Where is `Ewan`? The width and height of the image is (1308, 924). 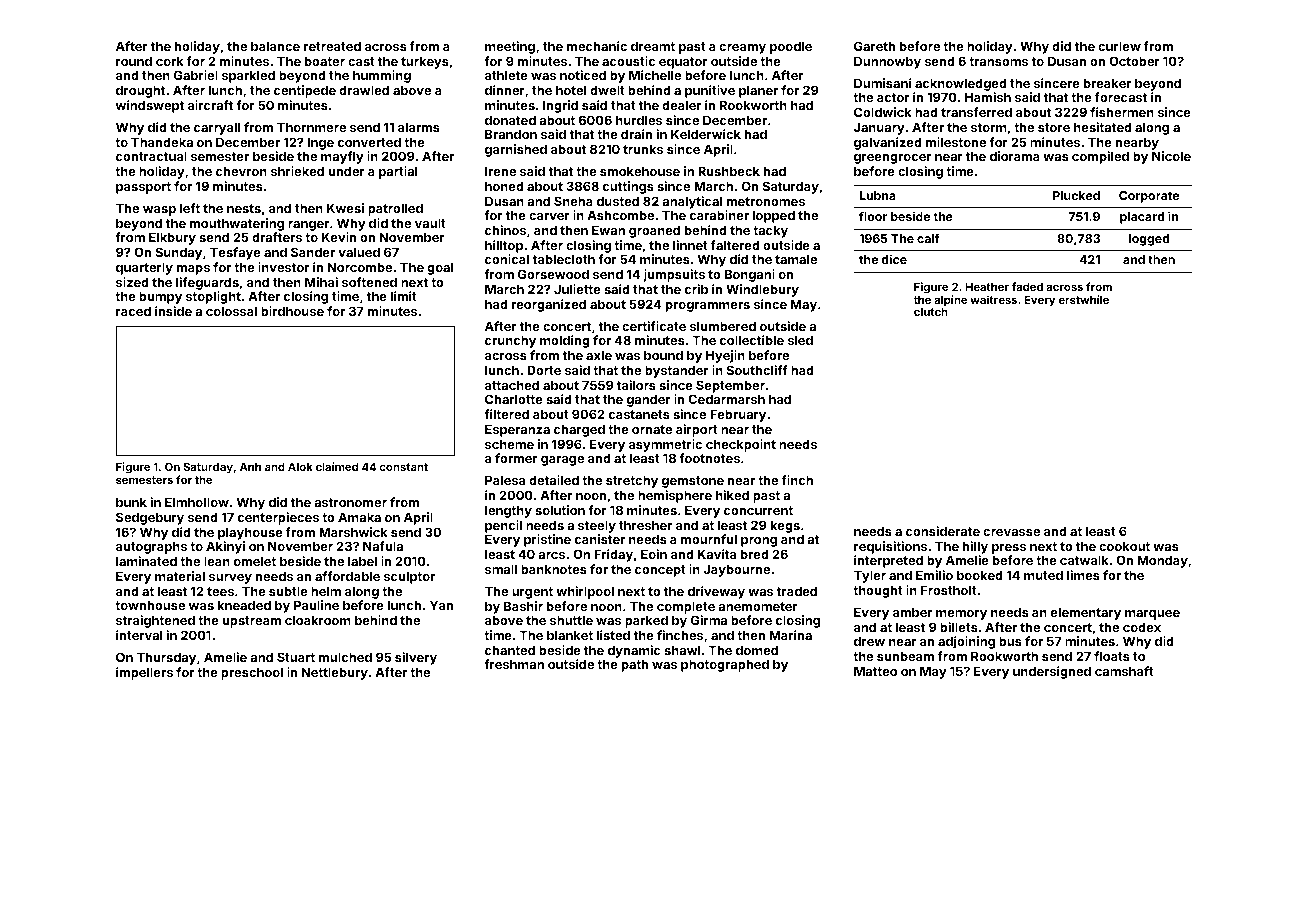
Ewan is located at coordinates (608, 230).
